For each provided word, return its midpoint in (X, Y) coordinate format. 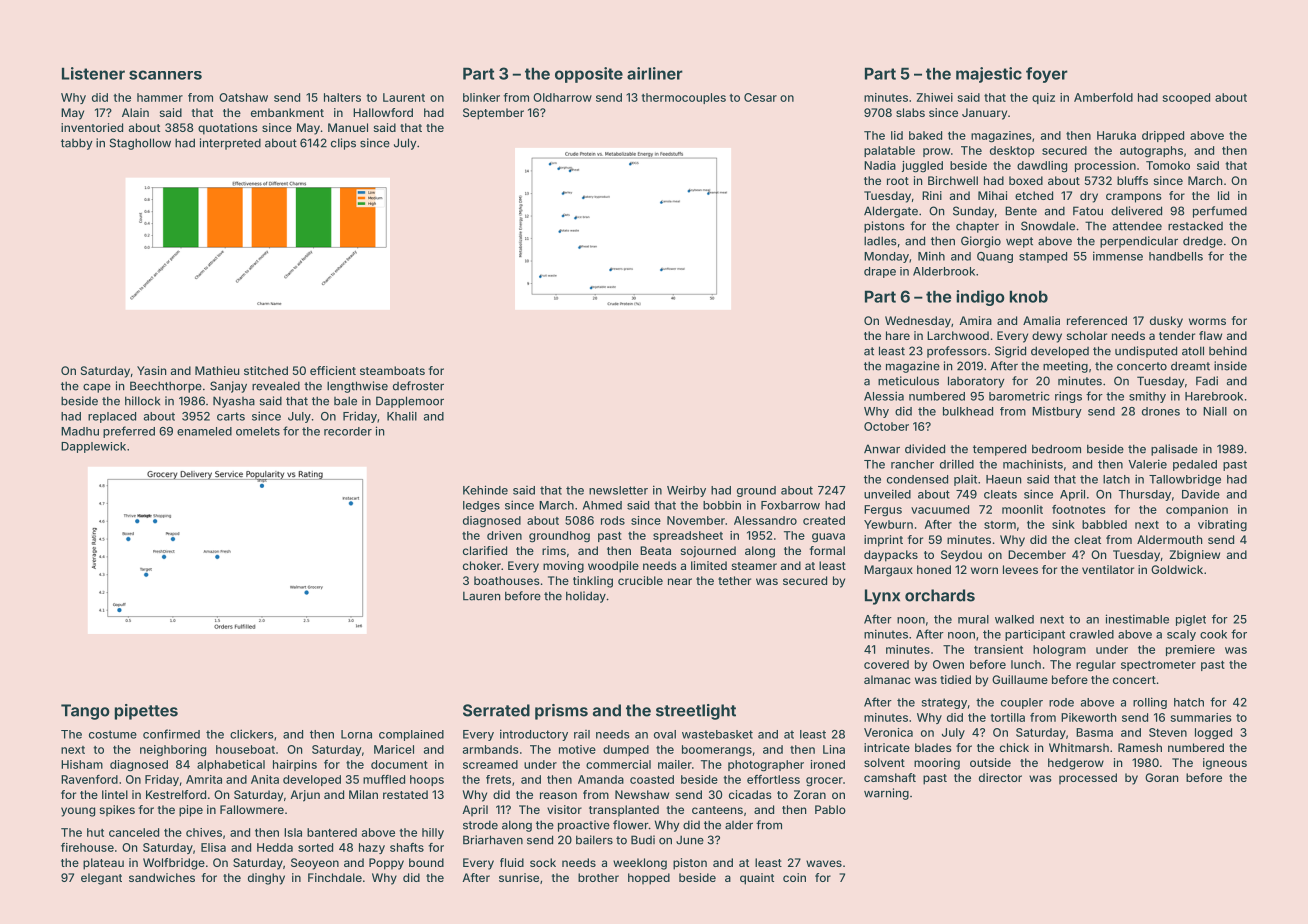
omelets (258, 431)
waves (824, 863)
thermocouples (683, 98)
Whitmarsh (1079, 747)
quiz (1043, 98)
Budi (643, 840)
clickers (252, 734)
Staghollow (140, 144)
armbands (491, 749)
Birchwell (953, 180)
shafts (407, 847)
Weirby (686, 491)
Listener (93, 73)
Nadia (880, 165)
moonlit (1022, 509)
